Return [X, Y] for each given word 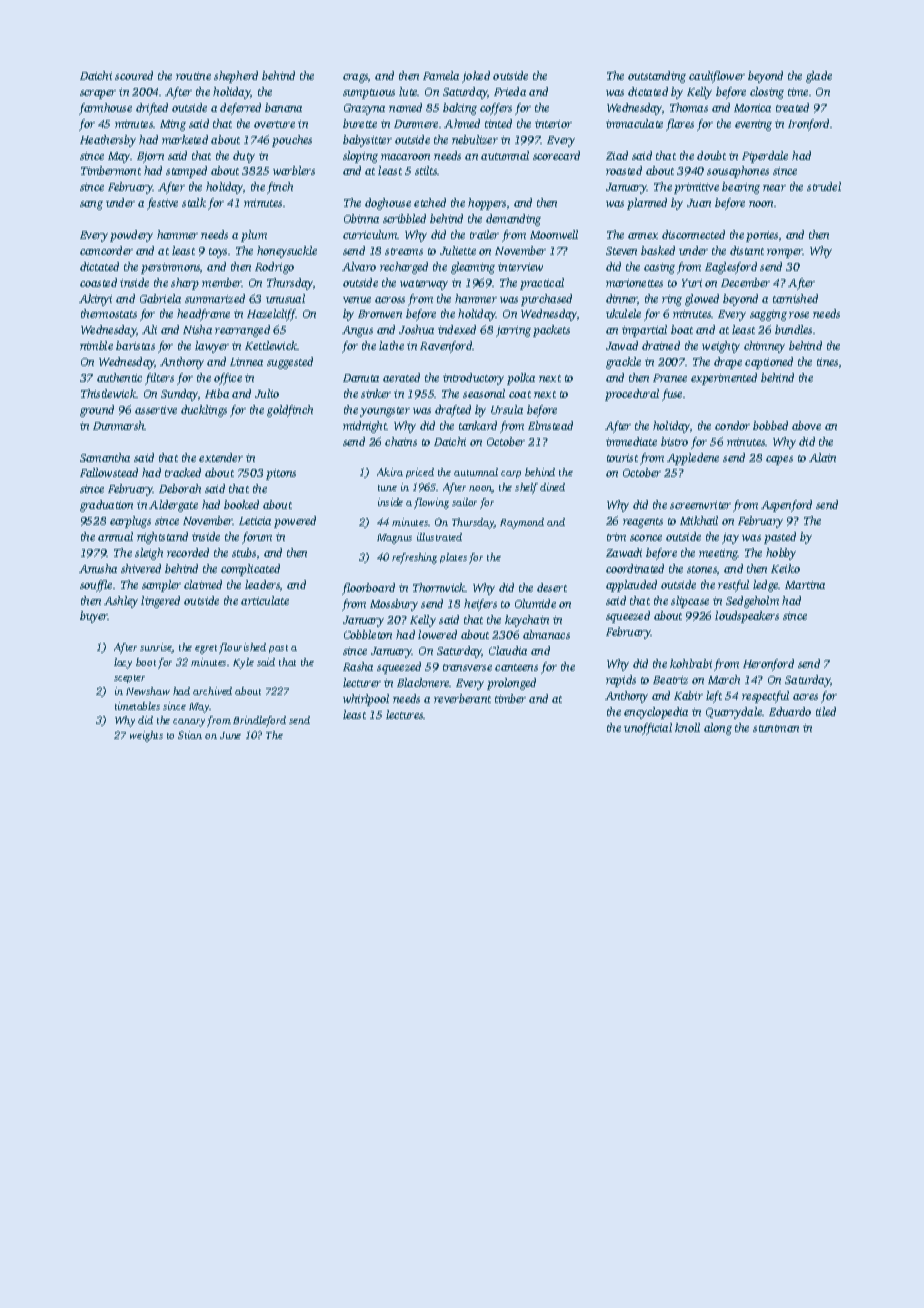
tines [827, 362]
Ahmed [462, 123]
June [230, 735]
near [774, 188]
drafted [453, 411]
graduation [106, 506]
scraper [98, 94]
